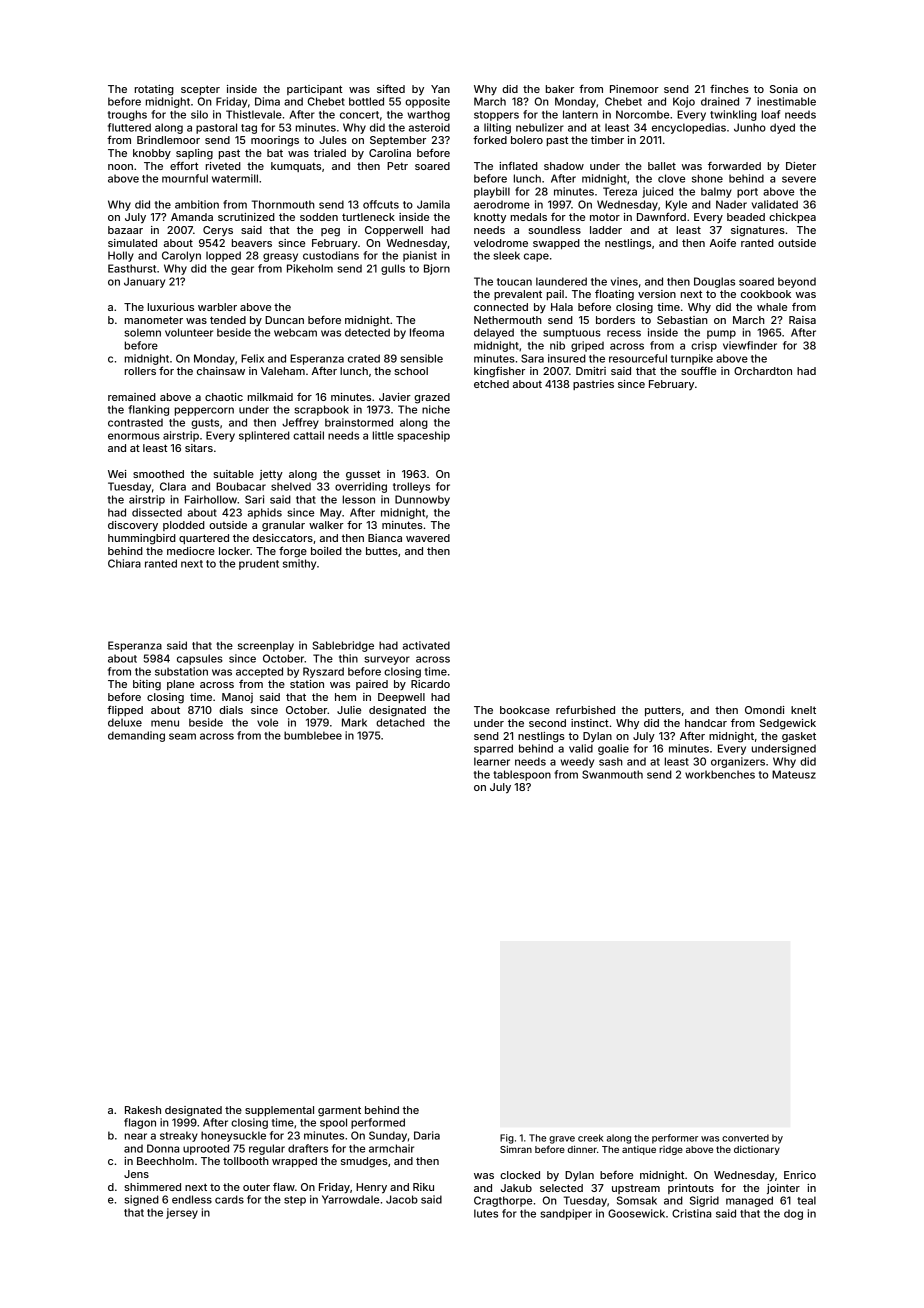  I want to click on souffle, so click(698, 370).
